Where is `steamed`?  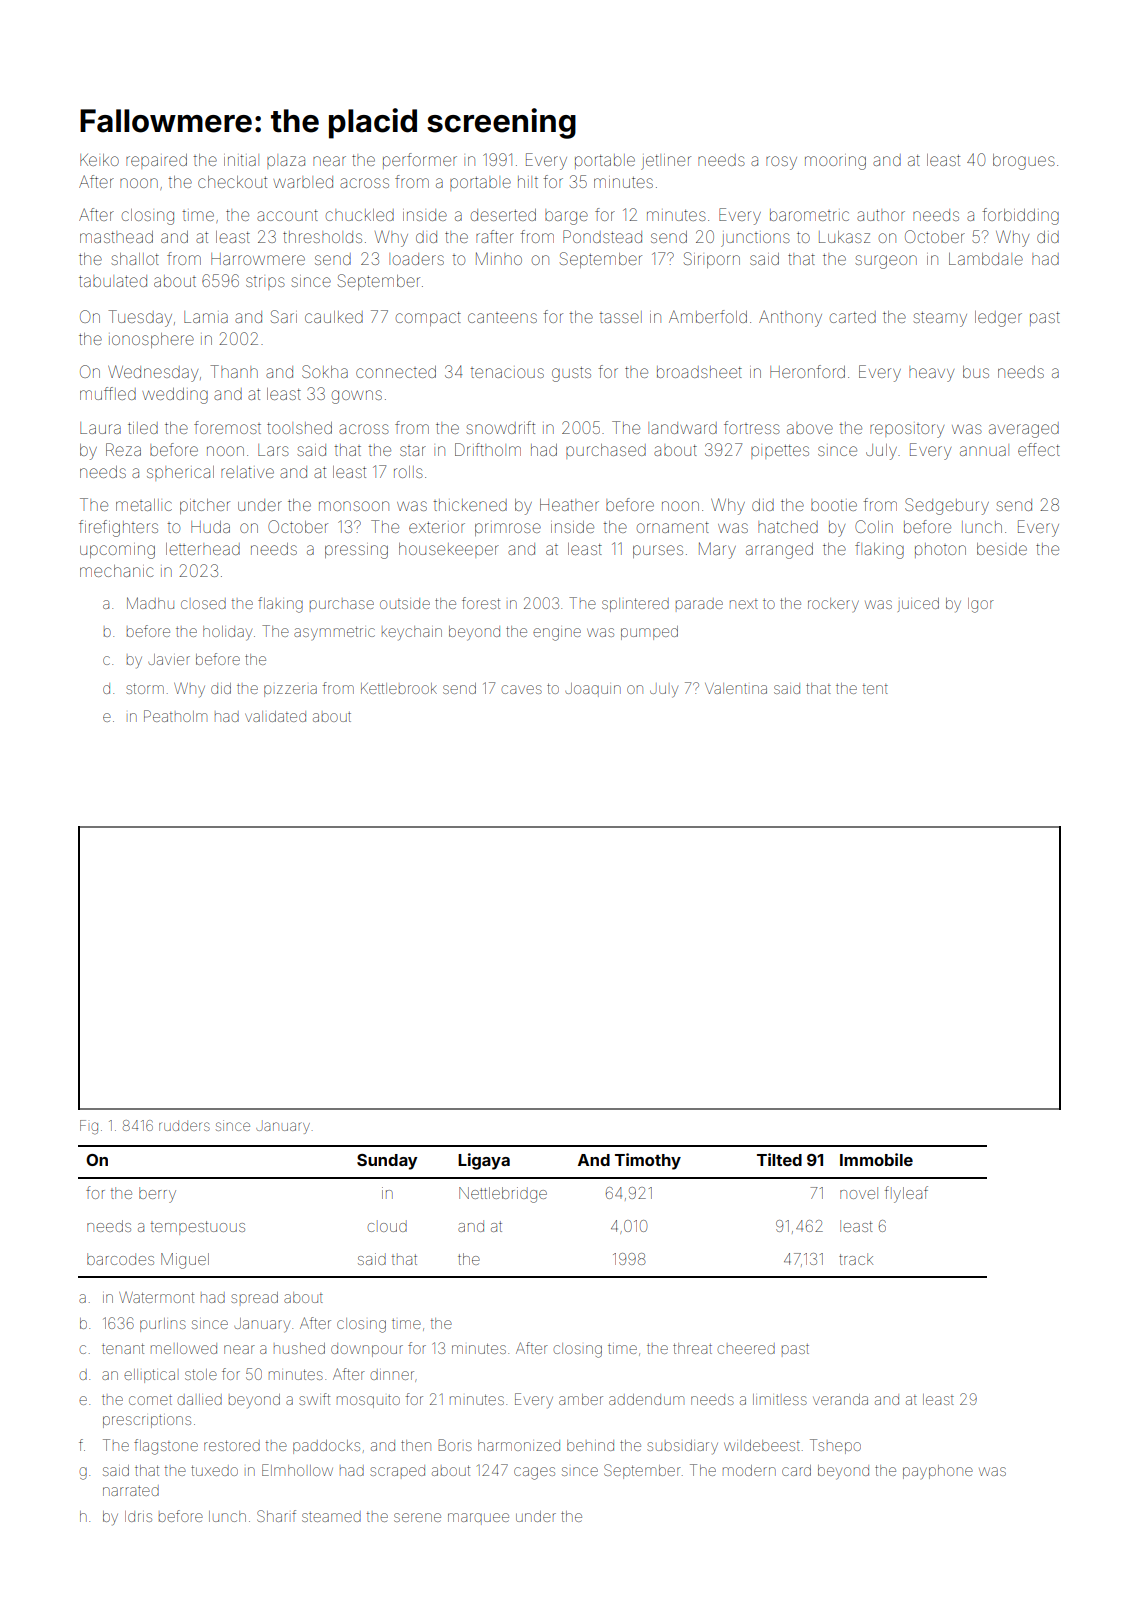 steamed is located at coordinates (331, 1516).
